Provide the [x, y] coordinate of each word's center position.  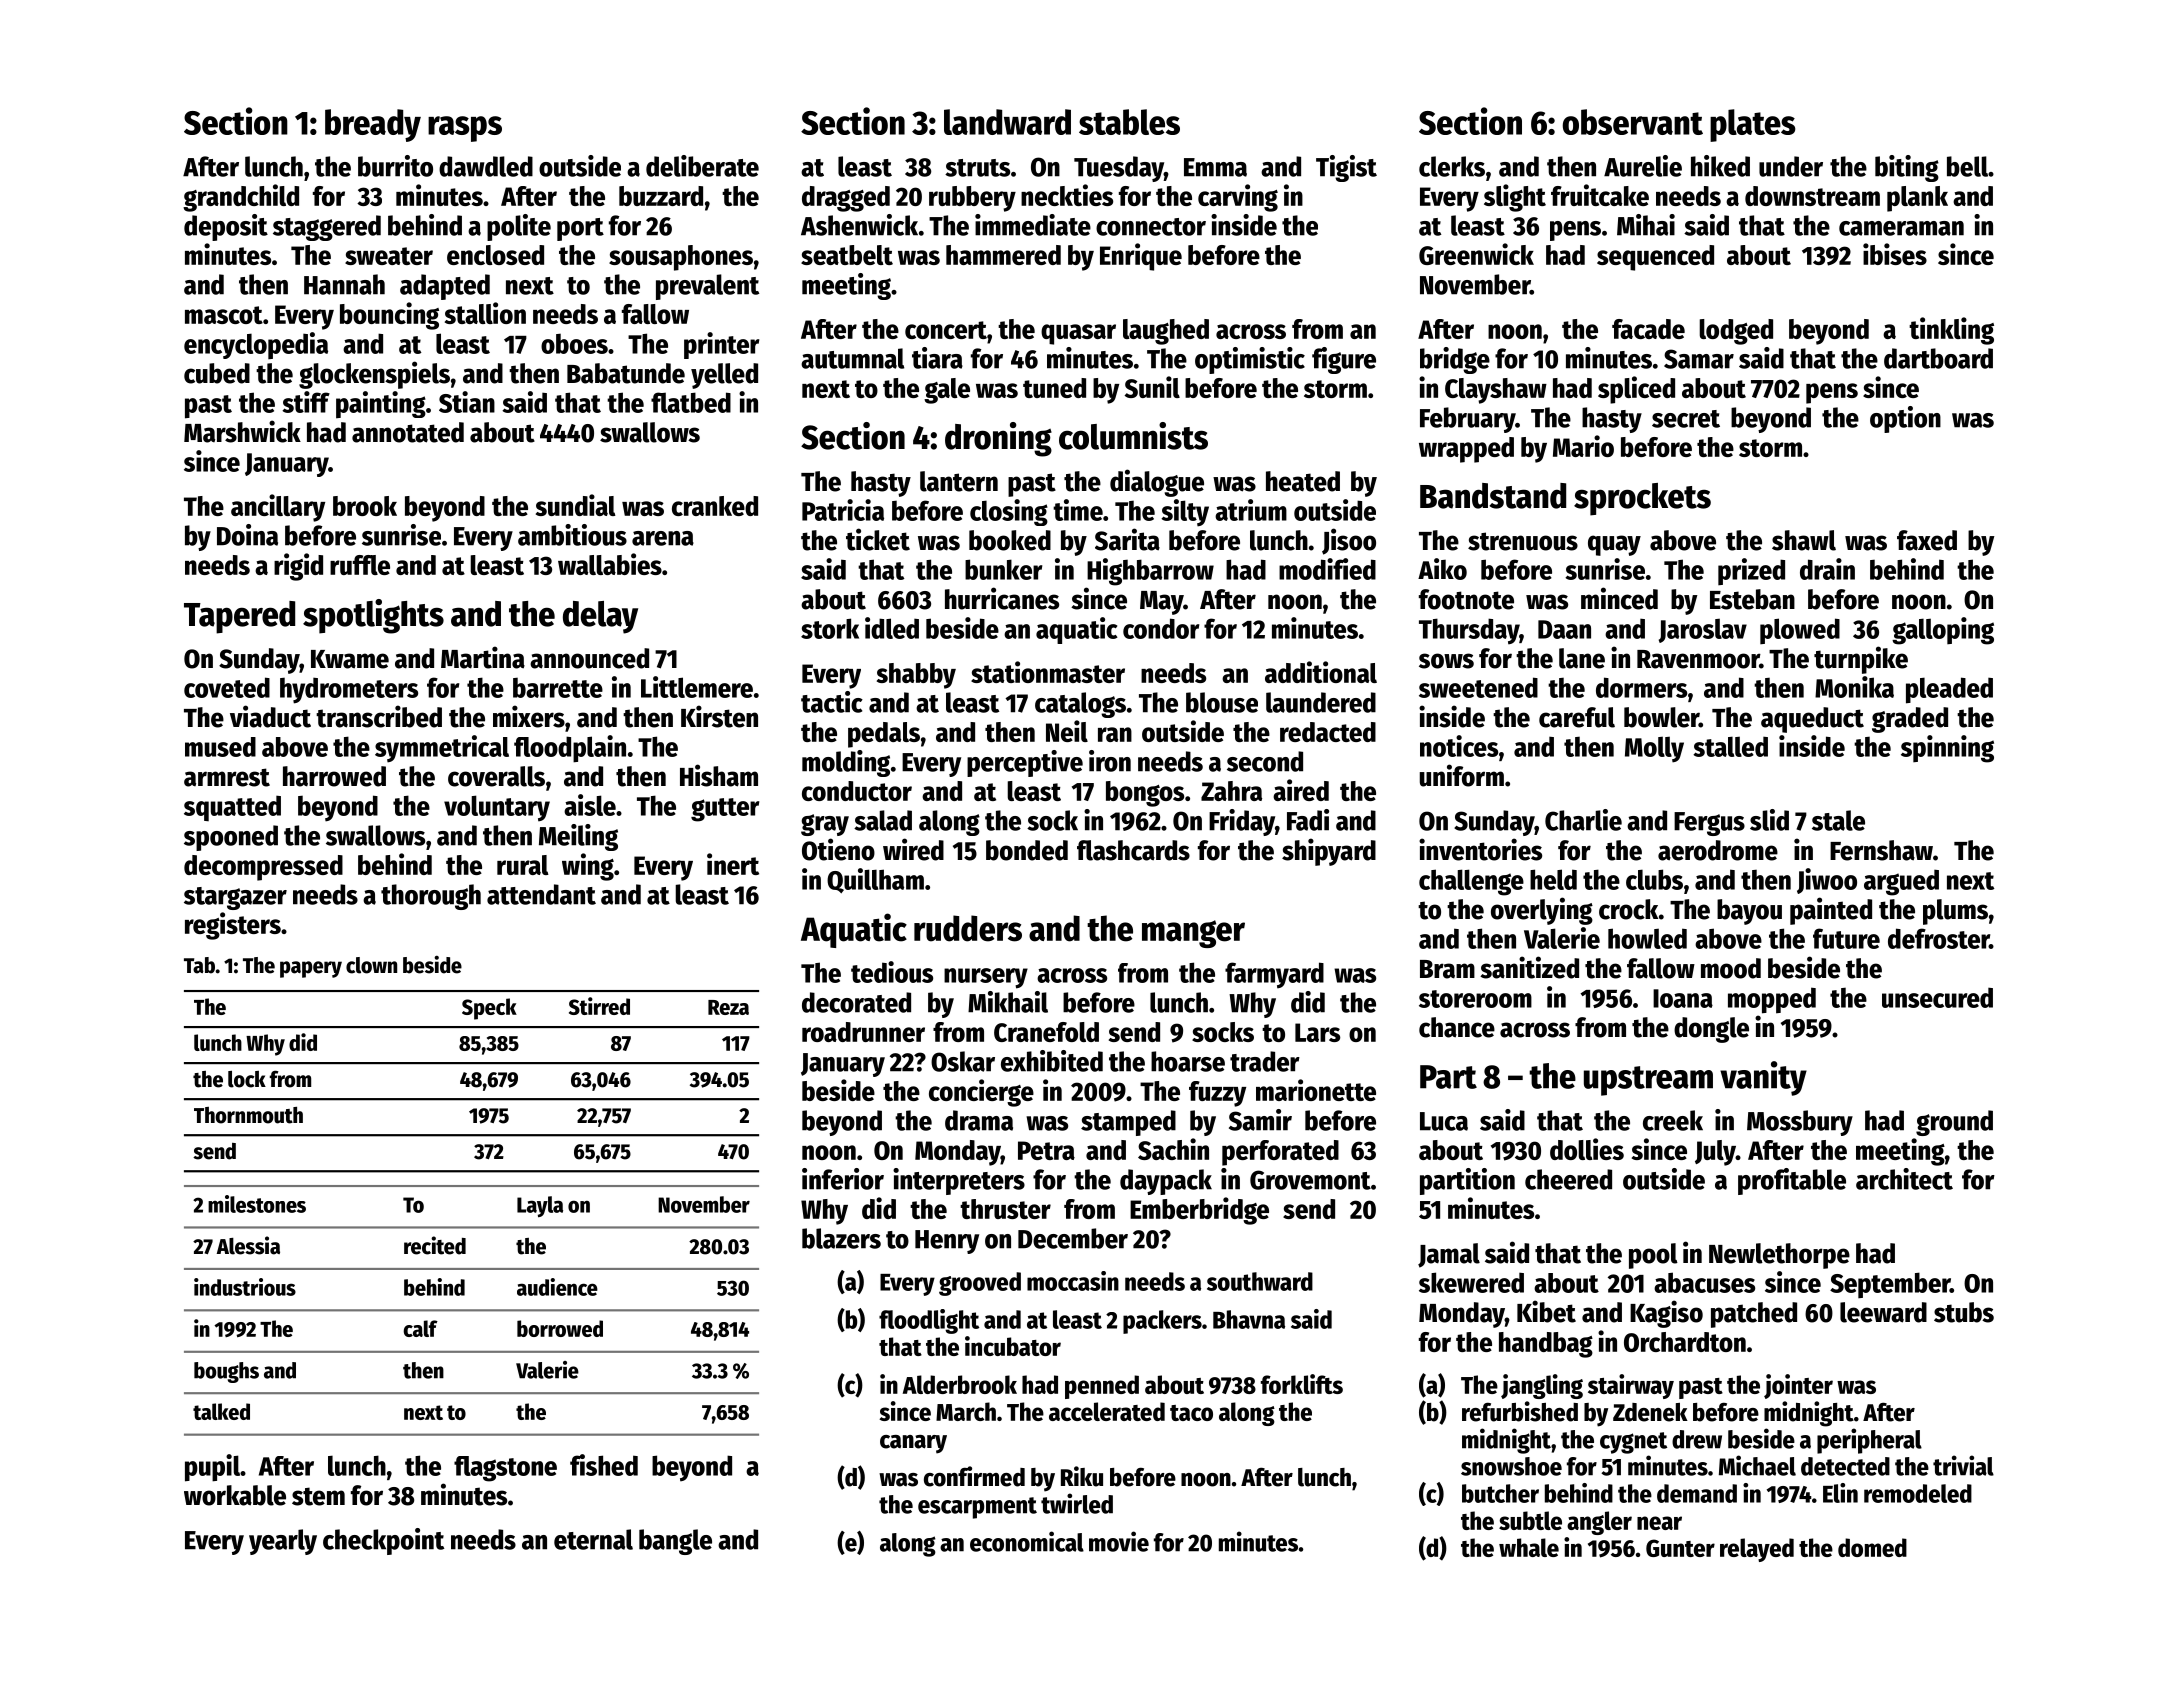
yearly [283, 1542]
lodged [1736, 332]
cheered [1568, 1179]
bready [373, 125]
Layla [540, 1207]
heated [1303, 481]
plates [1752, 125]
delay [600, 617]
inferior [843, 1179]
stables [1129, 122]
